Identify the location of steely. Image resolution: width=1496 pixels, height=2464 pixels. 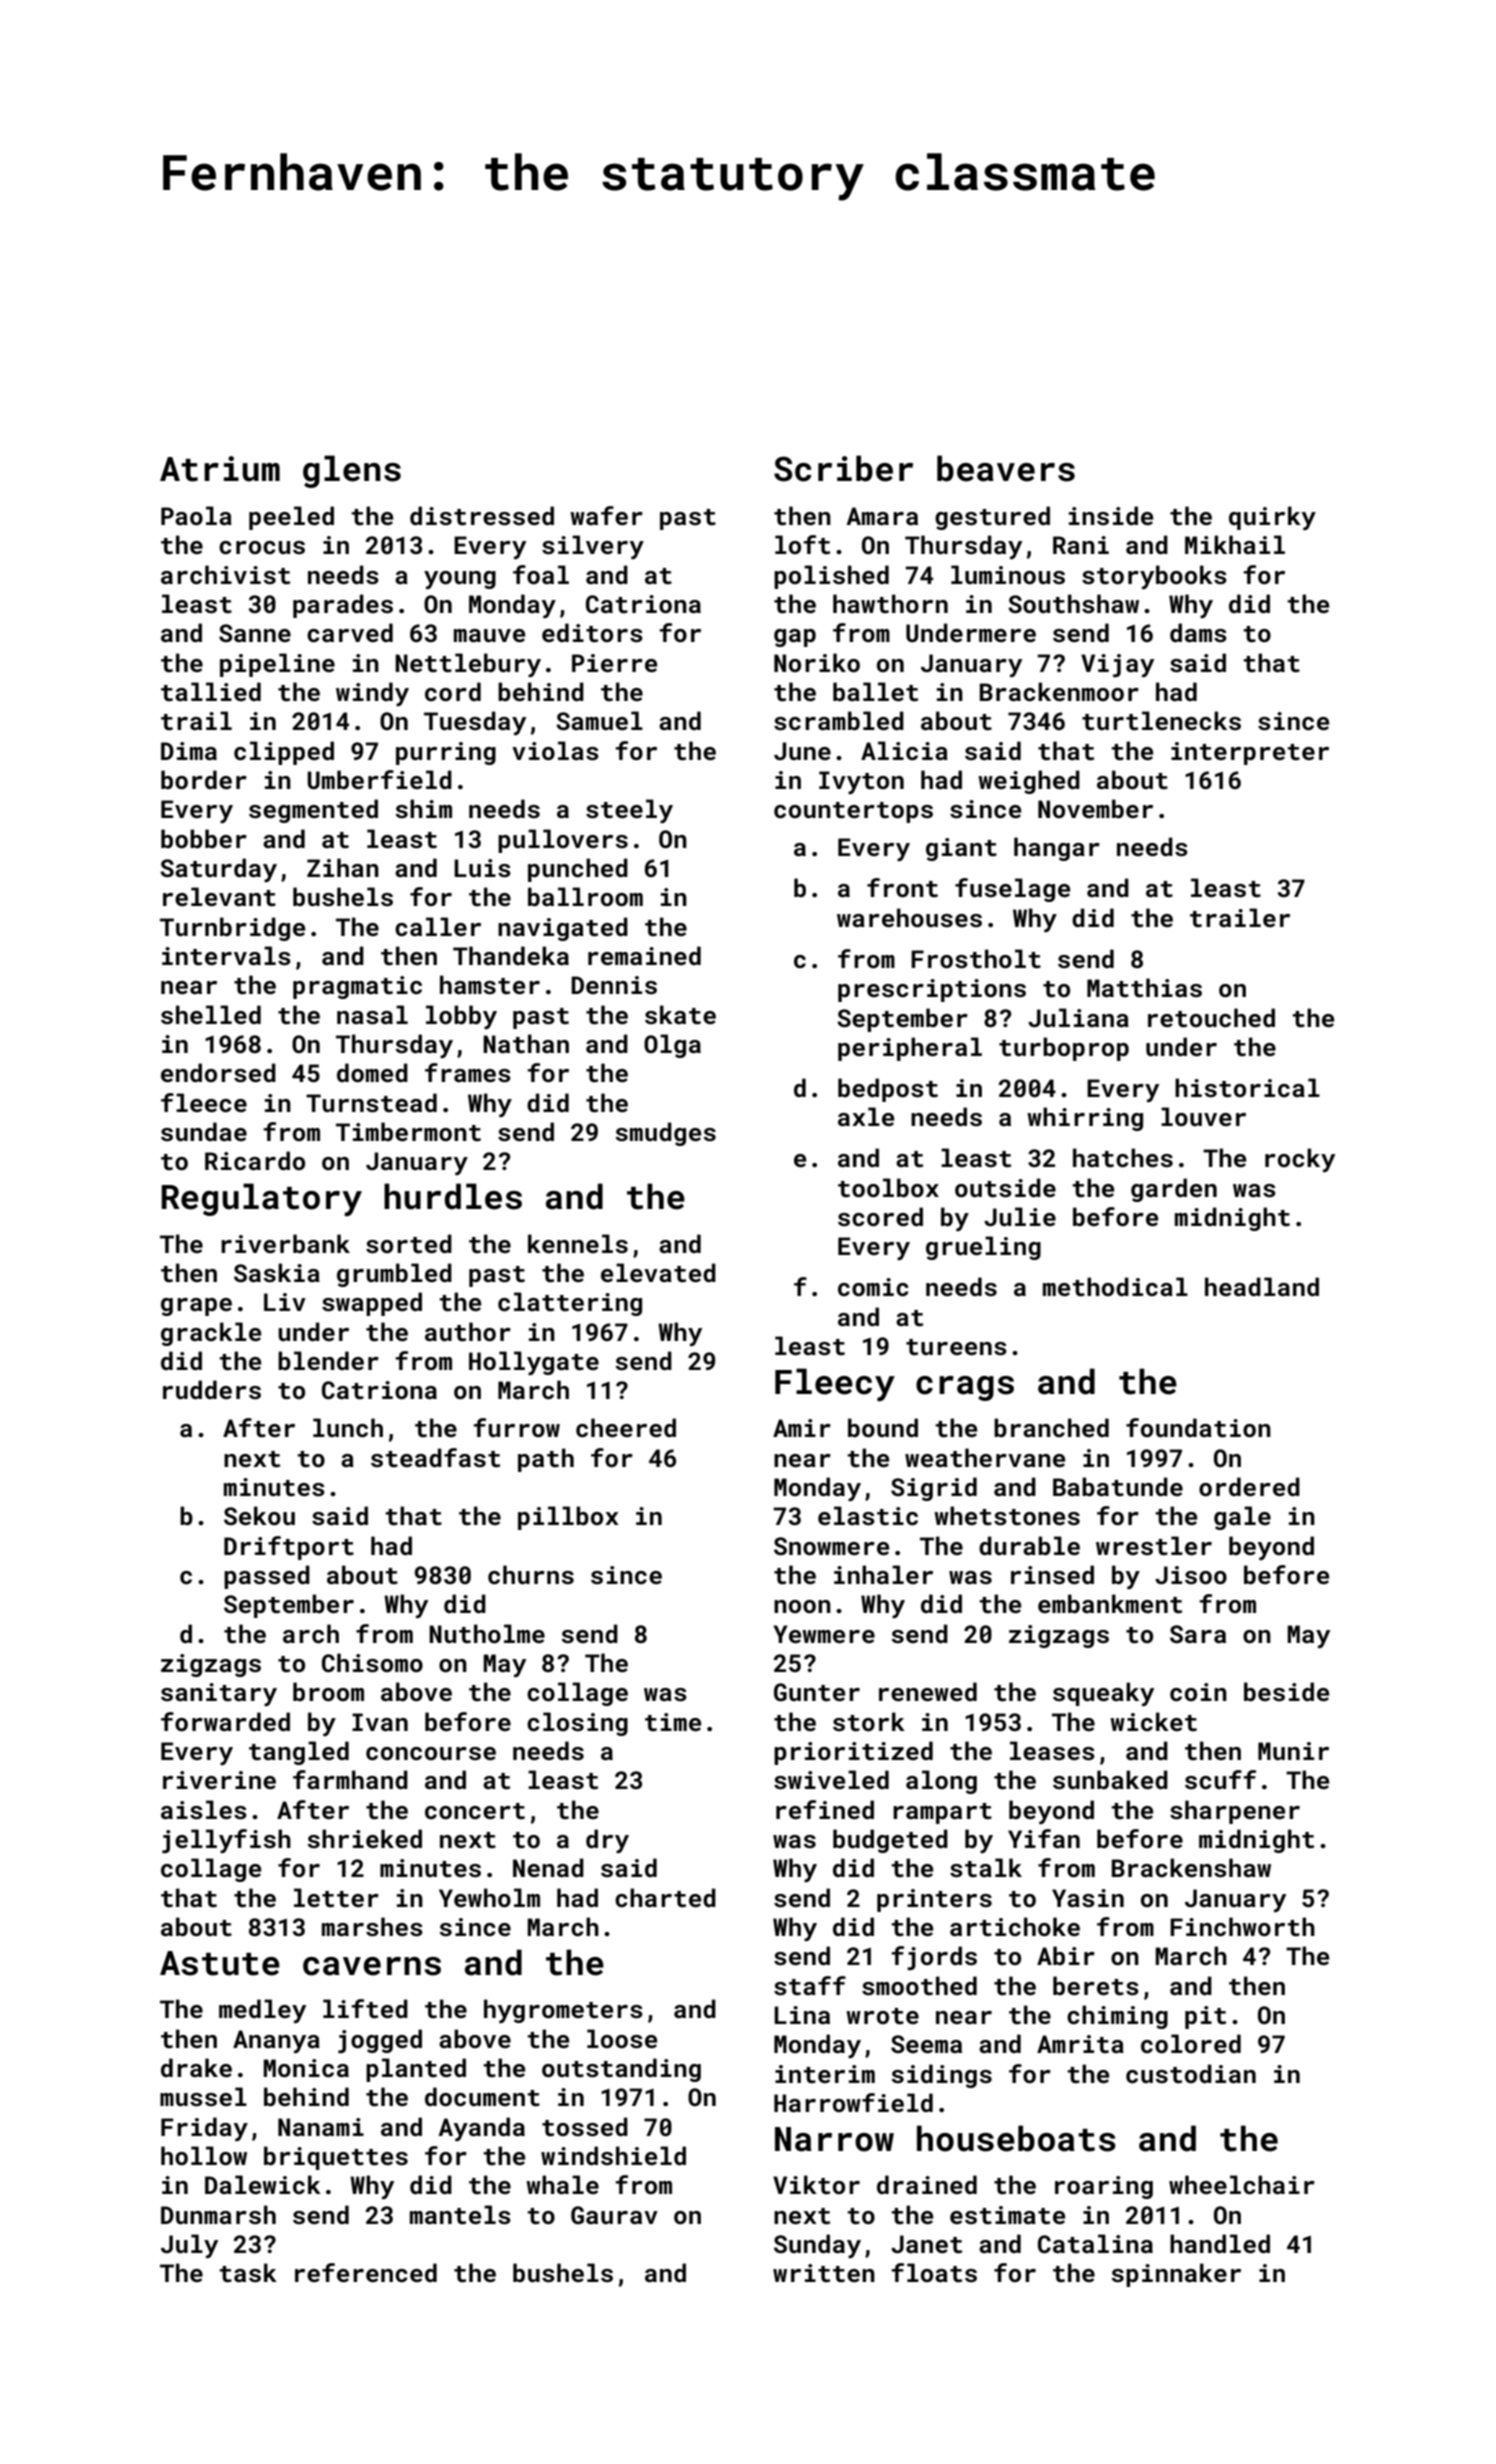
(629, 811).
